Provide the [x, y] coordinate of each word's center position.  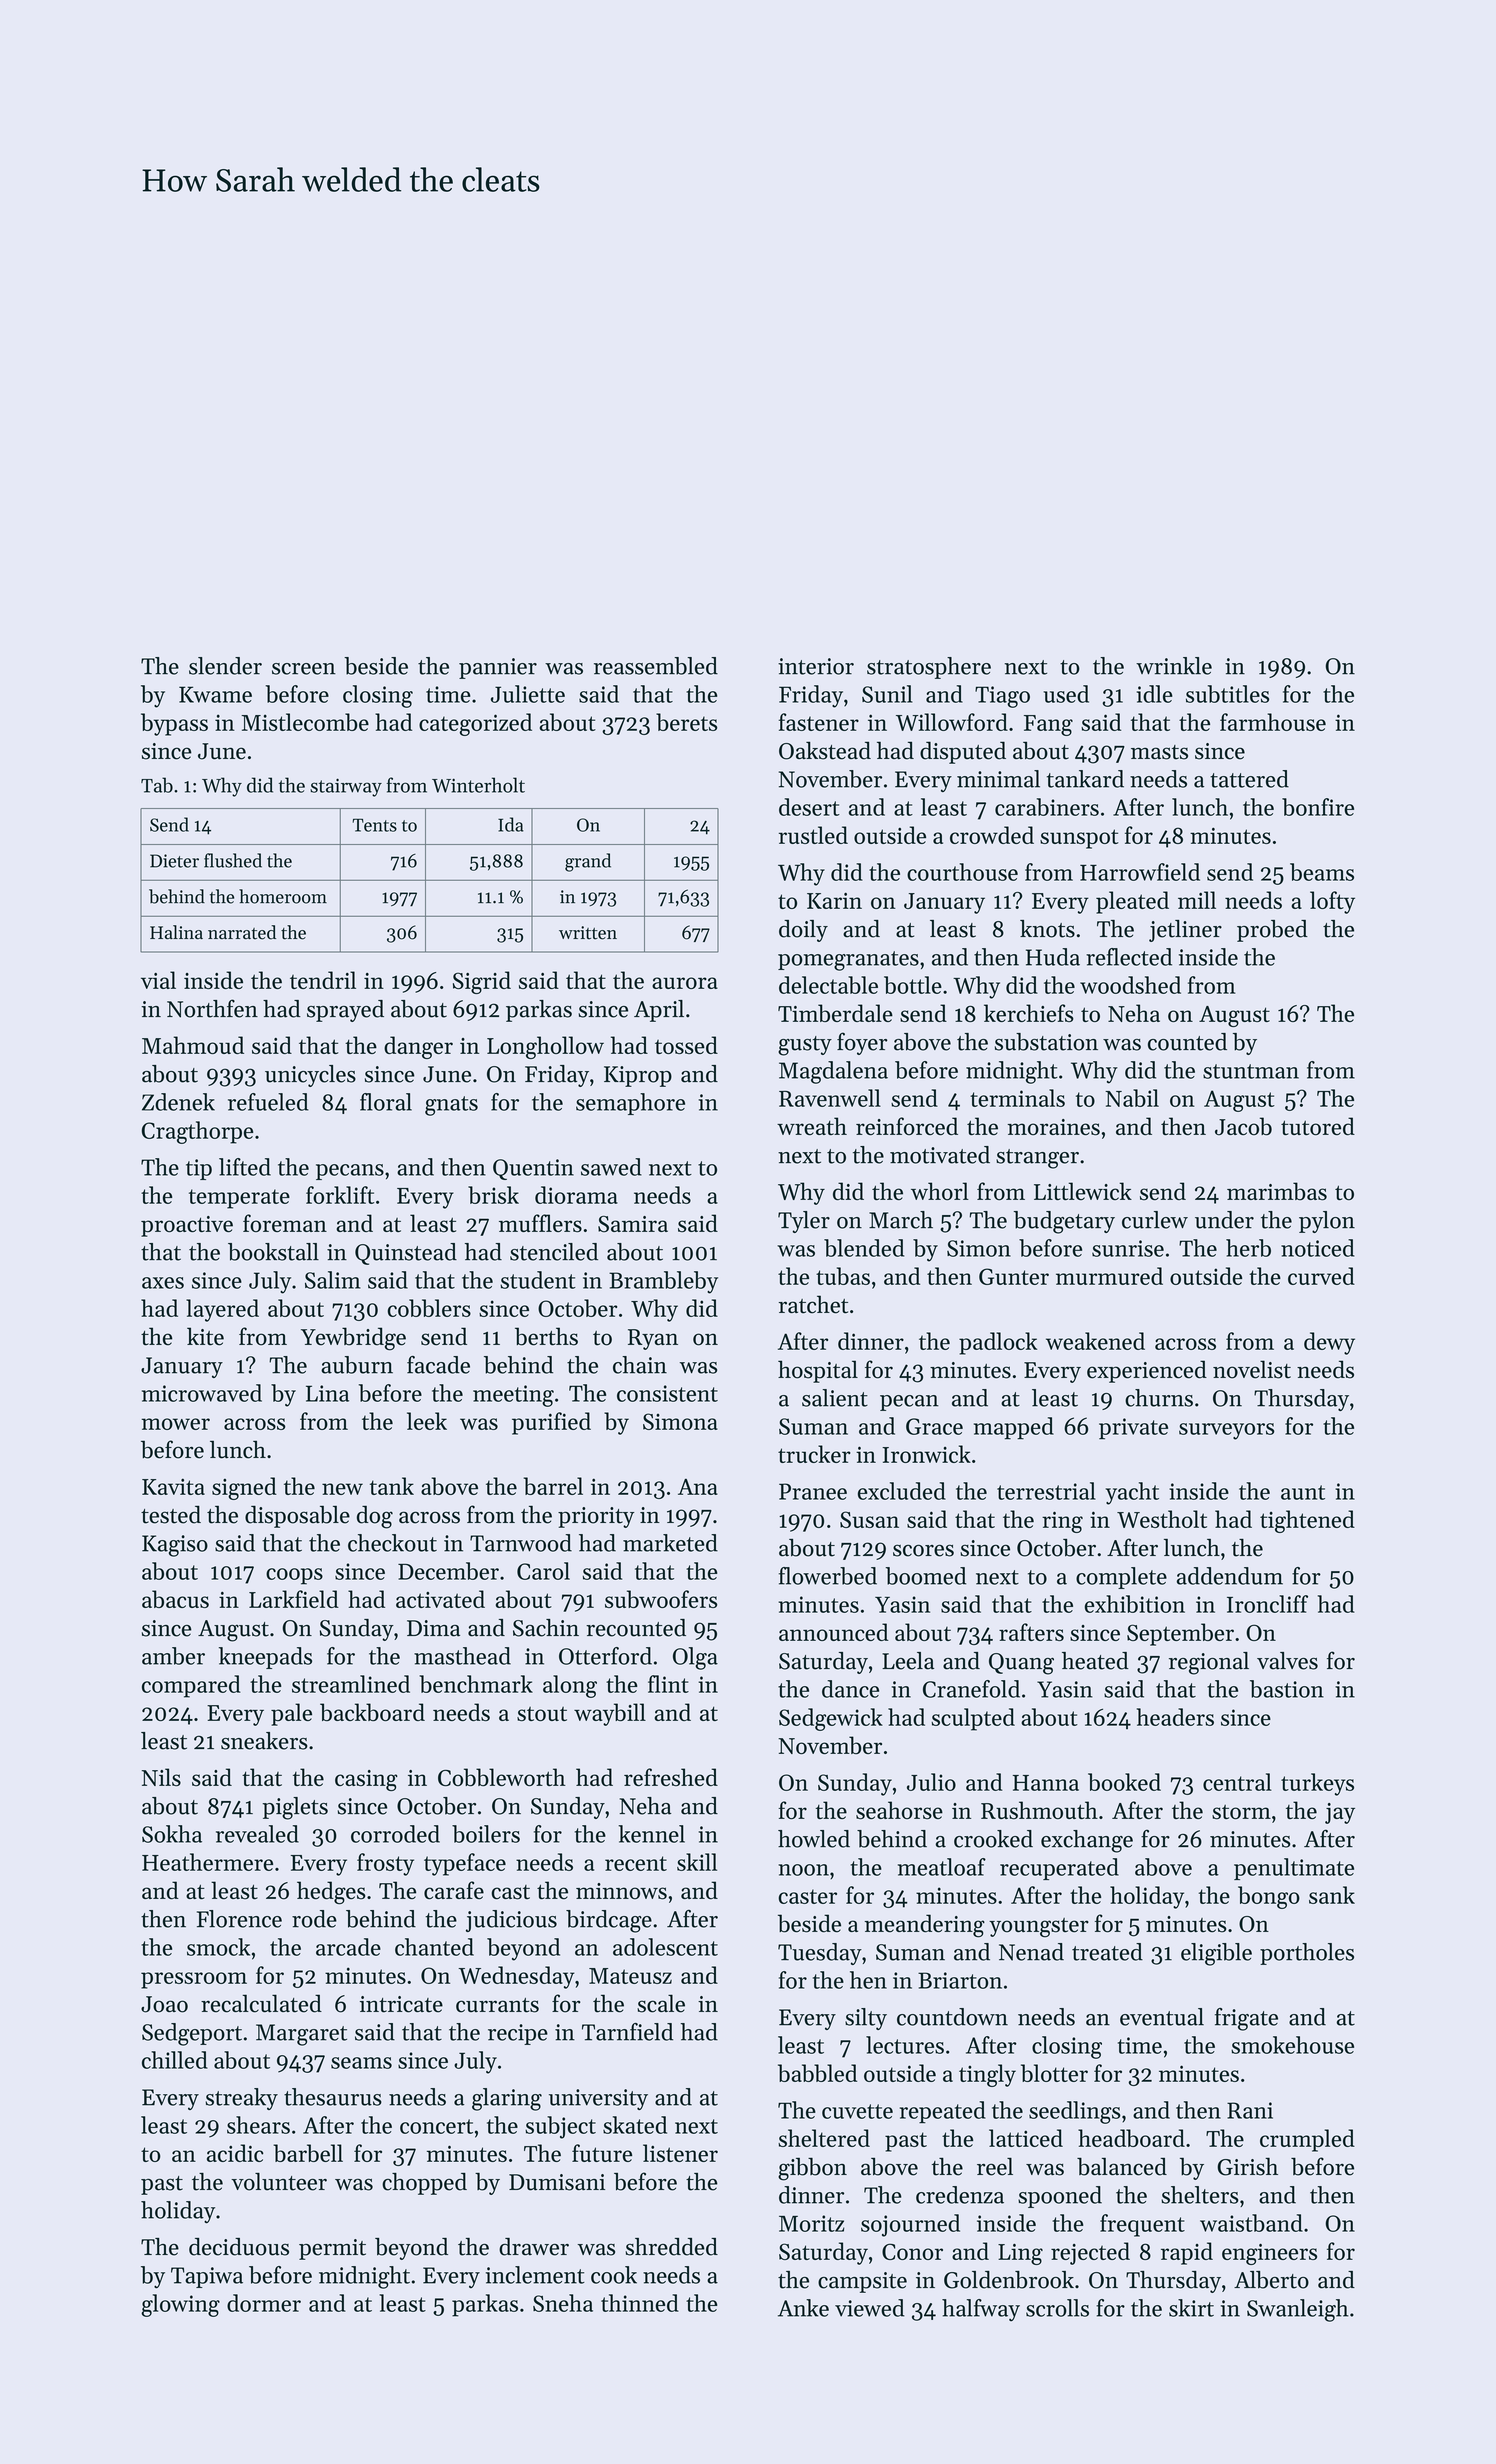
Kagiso [175, 1546]
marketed [670, 1543]
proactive [187, 1226]
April [659, 1011]
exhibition [1135, 1604]
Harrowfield [1140, 872]
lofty [1332, 902]
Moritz [811, 2223]
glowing [180, 2305]
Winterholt [478, 785]
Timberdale [835, 1013]
